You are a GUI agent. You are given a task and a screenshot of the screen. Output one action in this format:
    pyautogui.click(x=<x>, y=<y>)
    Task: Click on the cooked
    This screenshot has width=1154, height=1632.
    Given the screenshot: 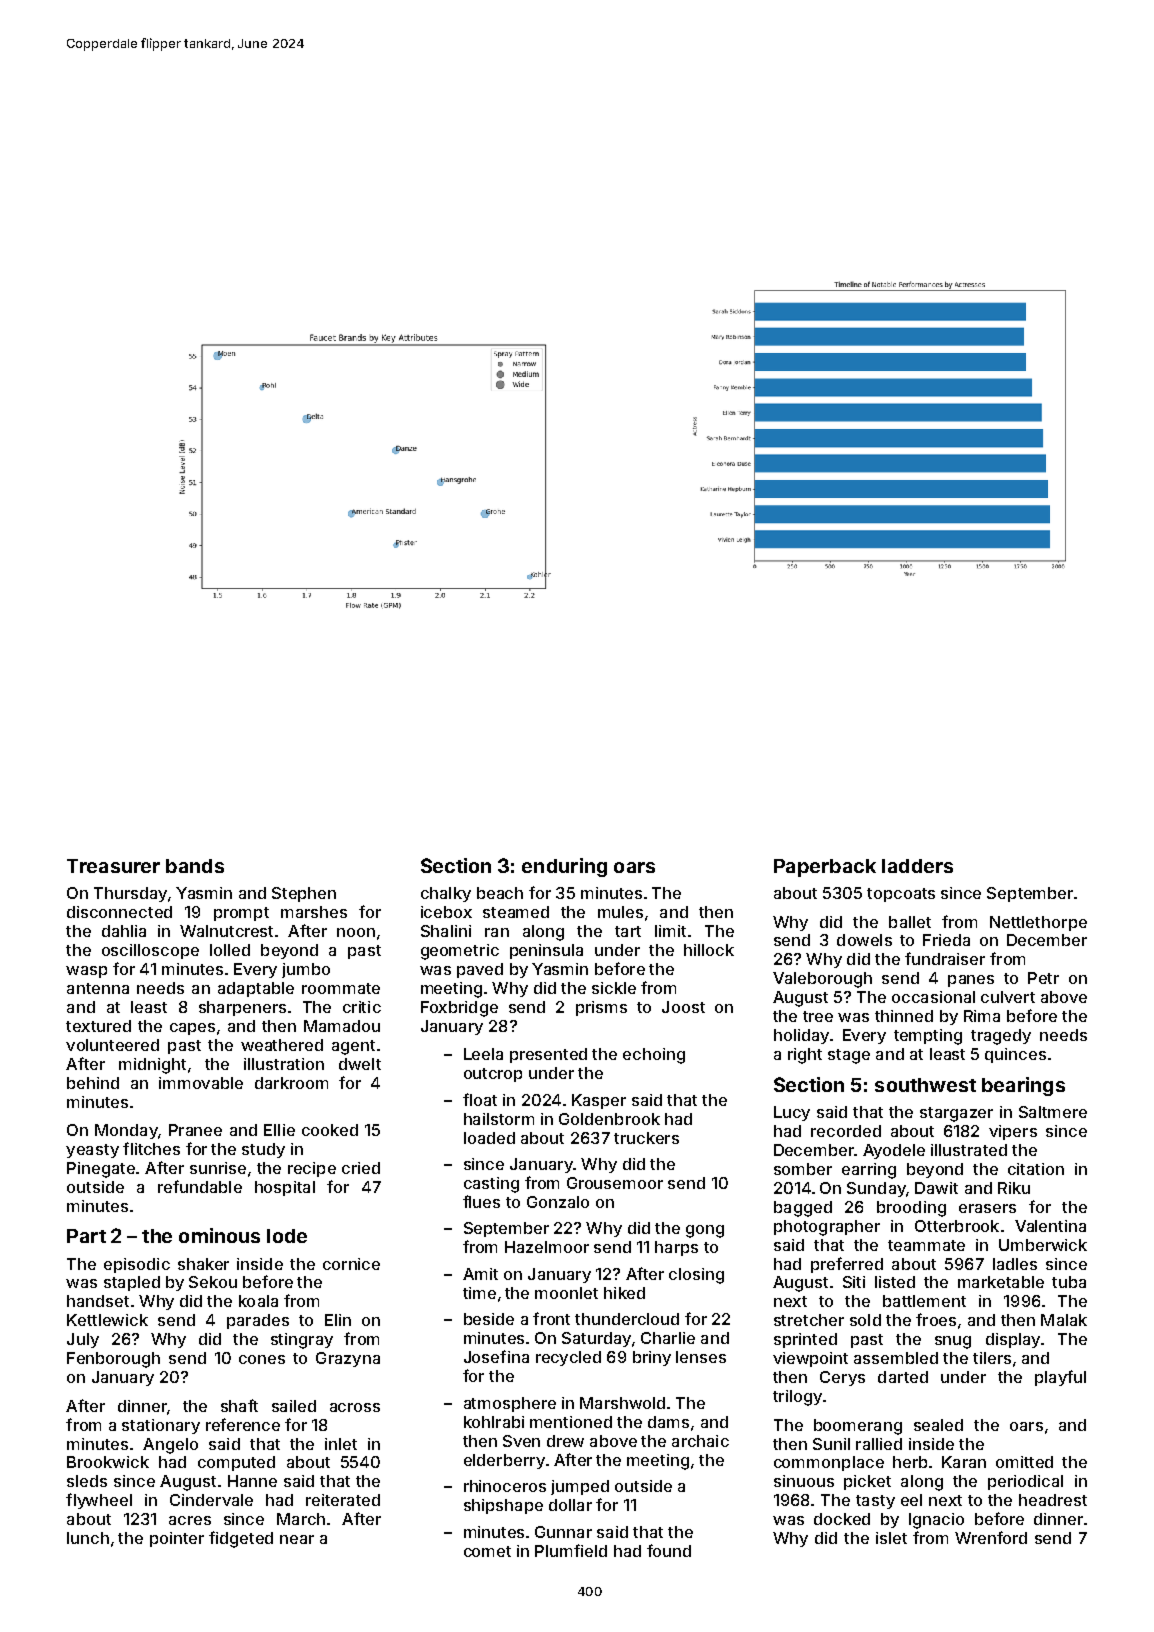 What is the action you would take?
    pyautogui.click(x=330, y=1130)
